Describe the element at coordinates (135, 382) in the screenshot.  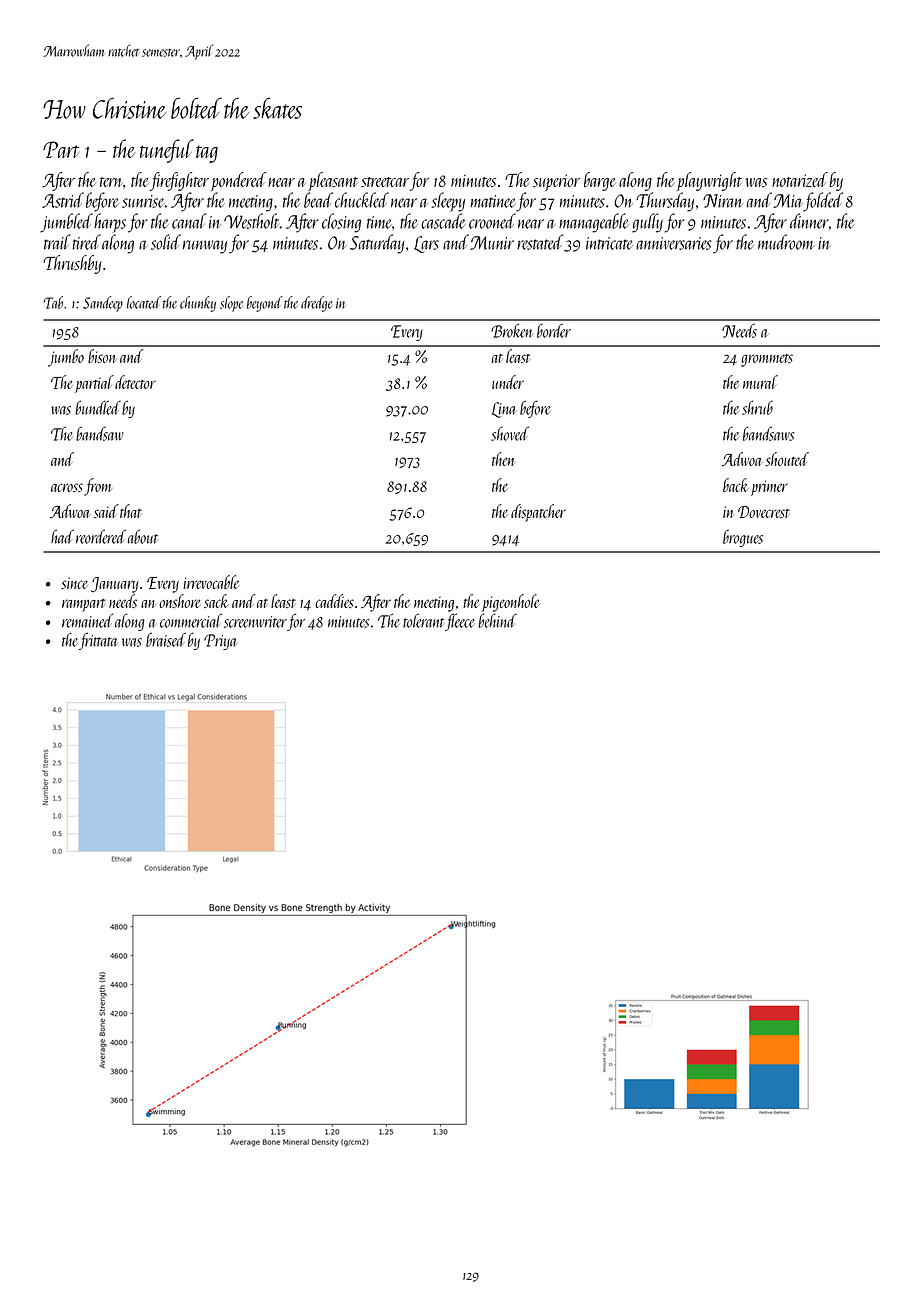
I see `detector` at that location.
